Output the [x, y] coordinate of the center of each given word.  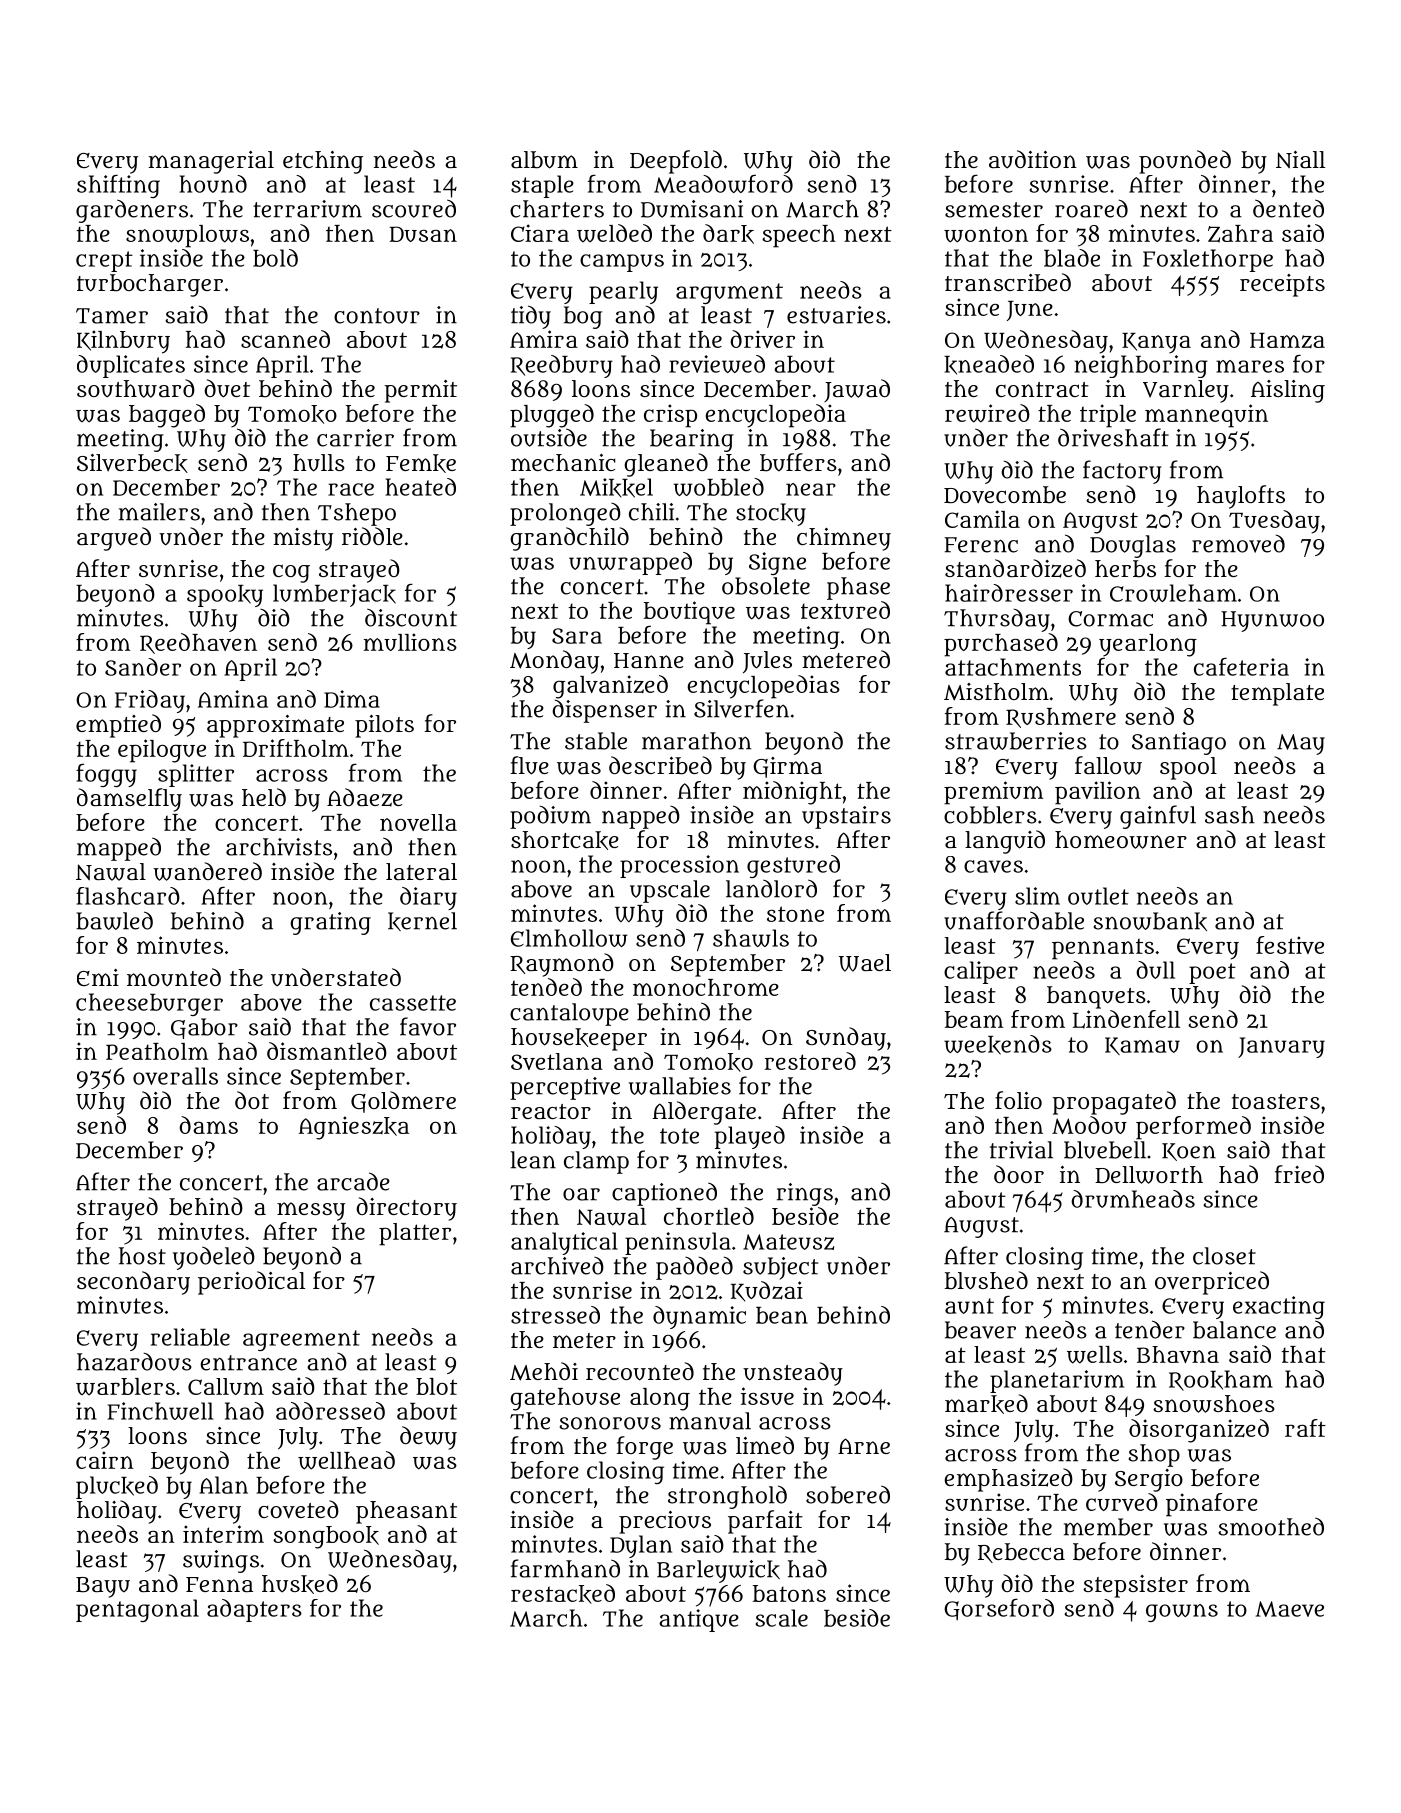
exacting [1279, 1307]
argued [114, 539]
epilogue [162, 751]
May [1301, 744]
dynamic [699, 1317]
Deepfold [676, 162]
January [1281, 1047]
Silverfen [741, 708]
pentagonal [137, 1610]
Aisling [1288, 391]
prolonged [565, 514]
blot [436, 1386]
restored [810, 1061]
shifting [118, 186]
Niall [1300, 160]
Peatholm [157, 1051]
